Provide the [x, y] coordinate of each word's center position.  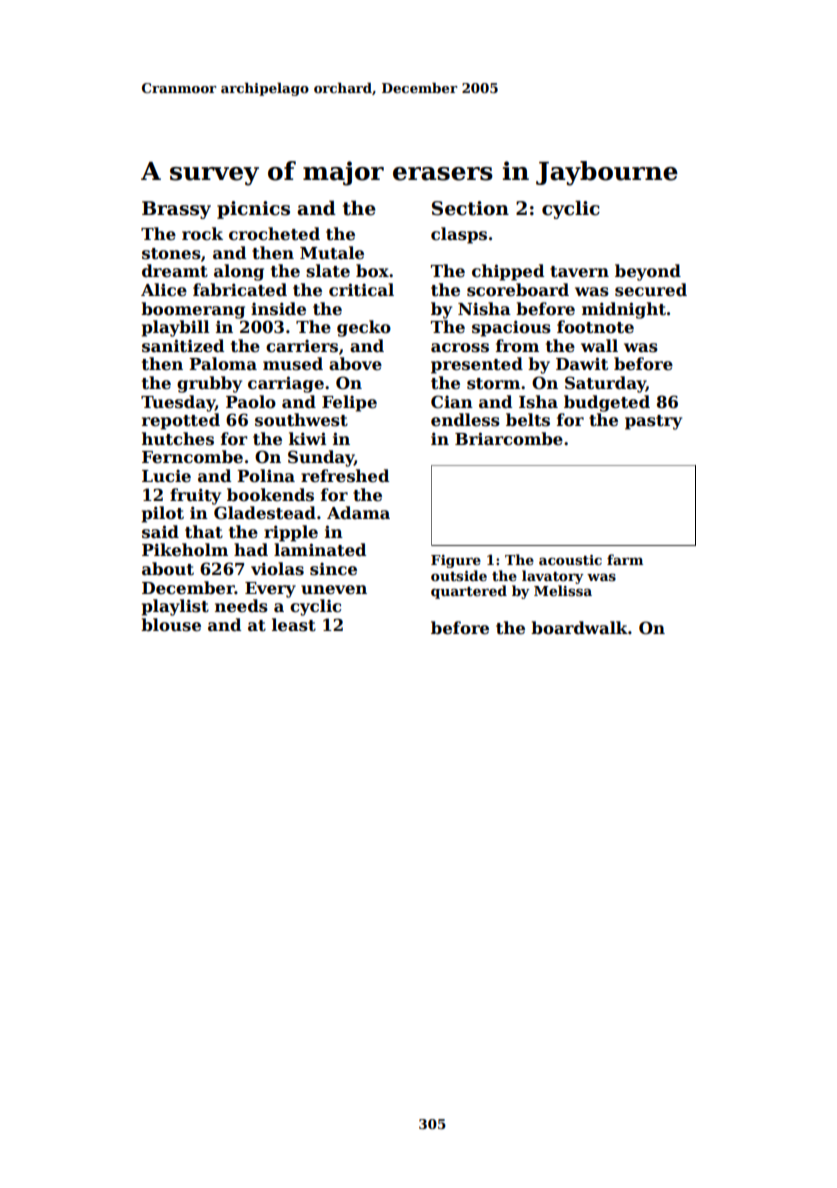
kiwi [308, 438]
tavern [579, 272]
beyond [648, 272]
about [168, 569]
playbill [176, 328]
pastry [653, 422]
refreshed [345, 476]
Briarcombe [509, 439]
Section [470, 208]
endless [465, 420]
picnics [253, 210]
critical [361, 290]
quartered [469, 592]
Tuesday [178, 403]
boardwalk [579, 628]
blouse [171, 625]
